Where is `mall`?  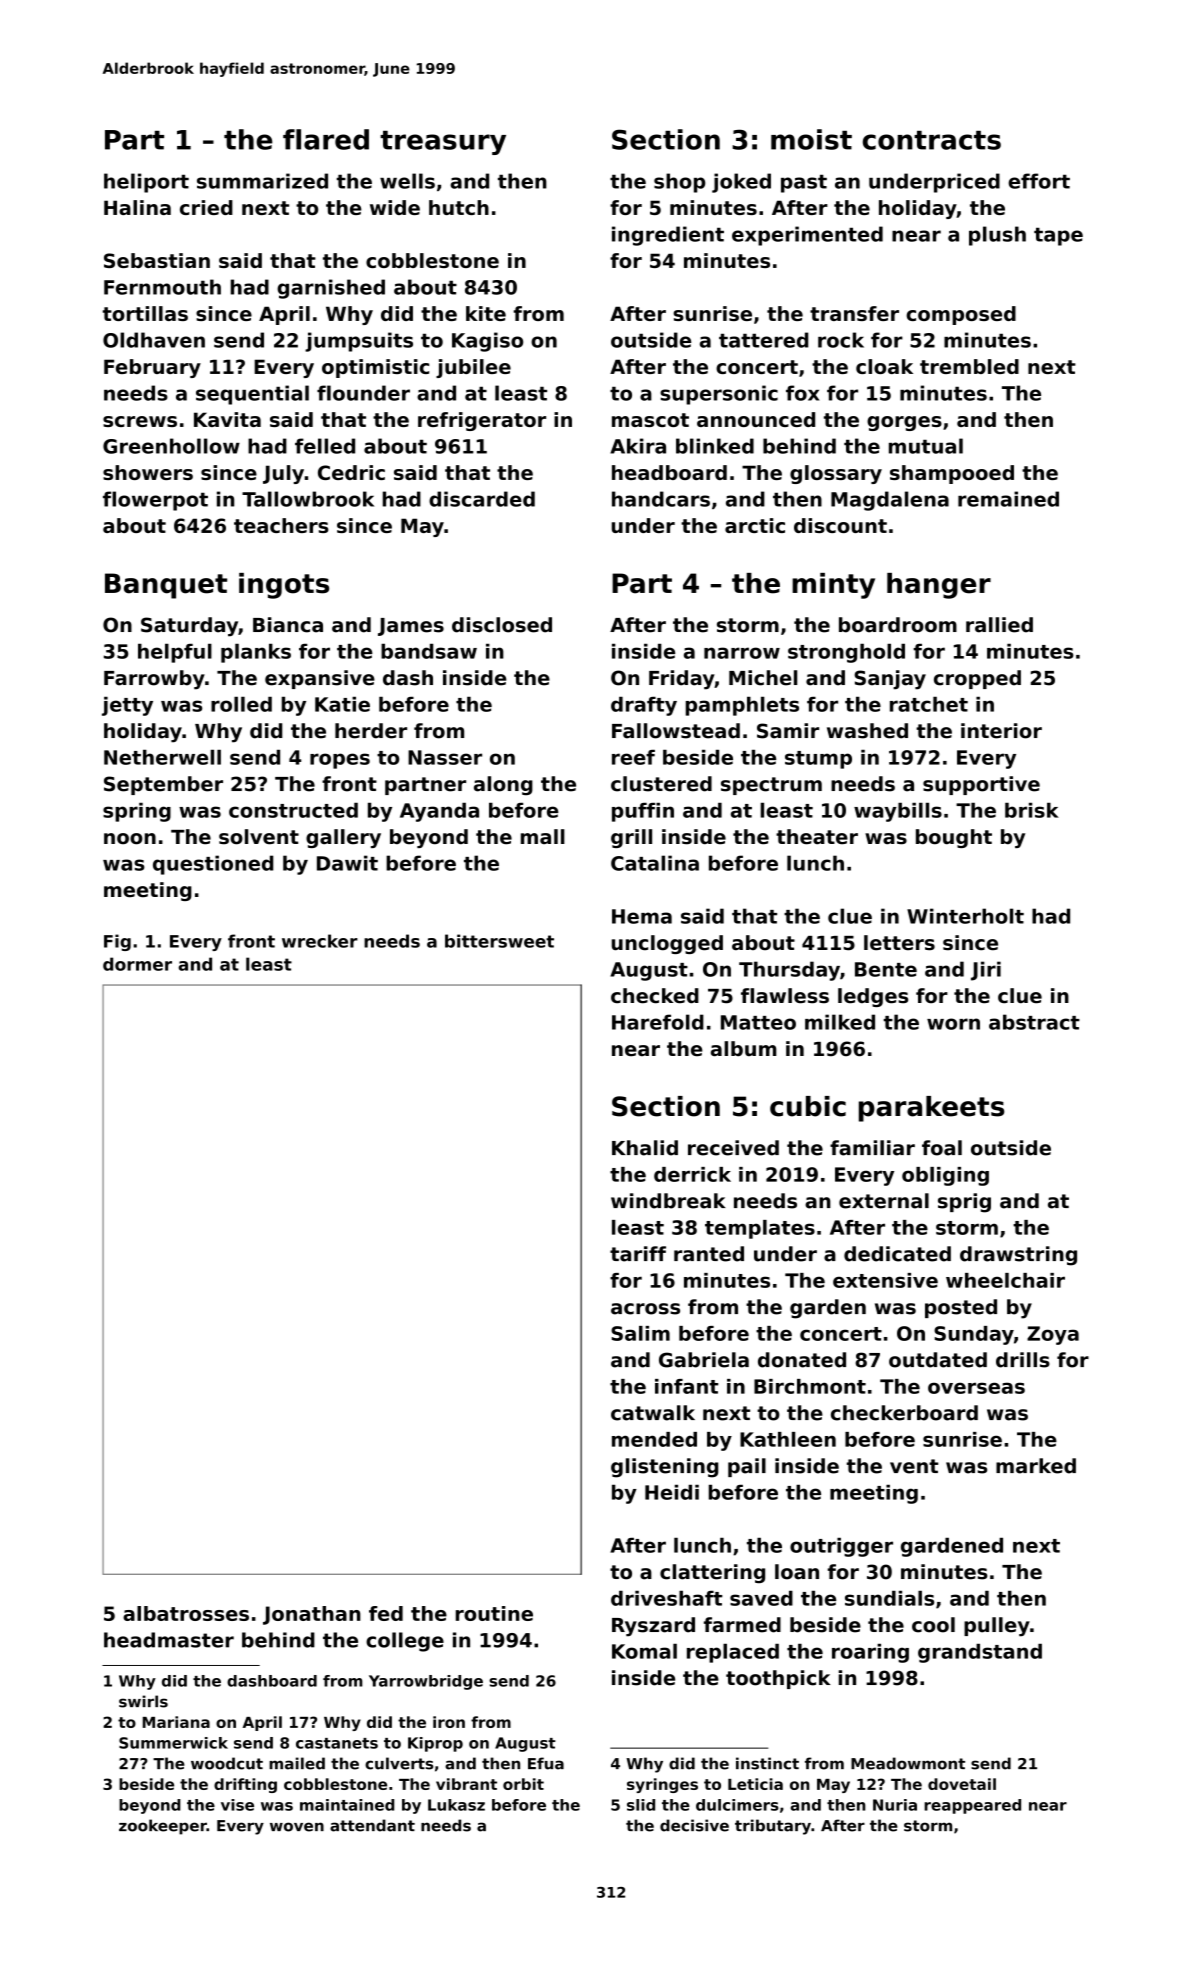 mall is located at coordinates (543, 837).
